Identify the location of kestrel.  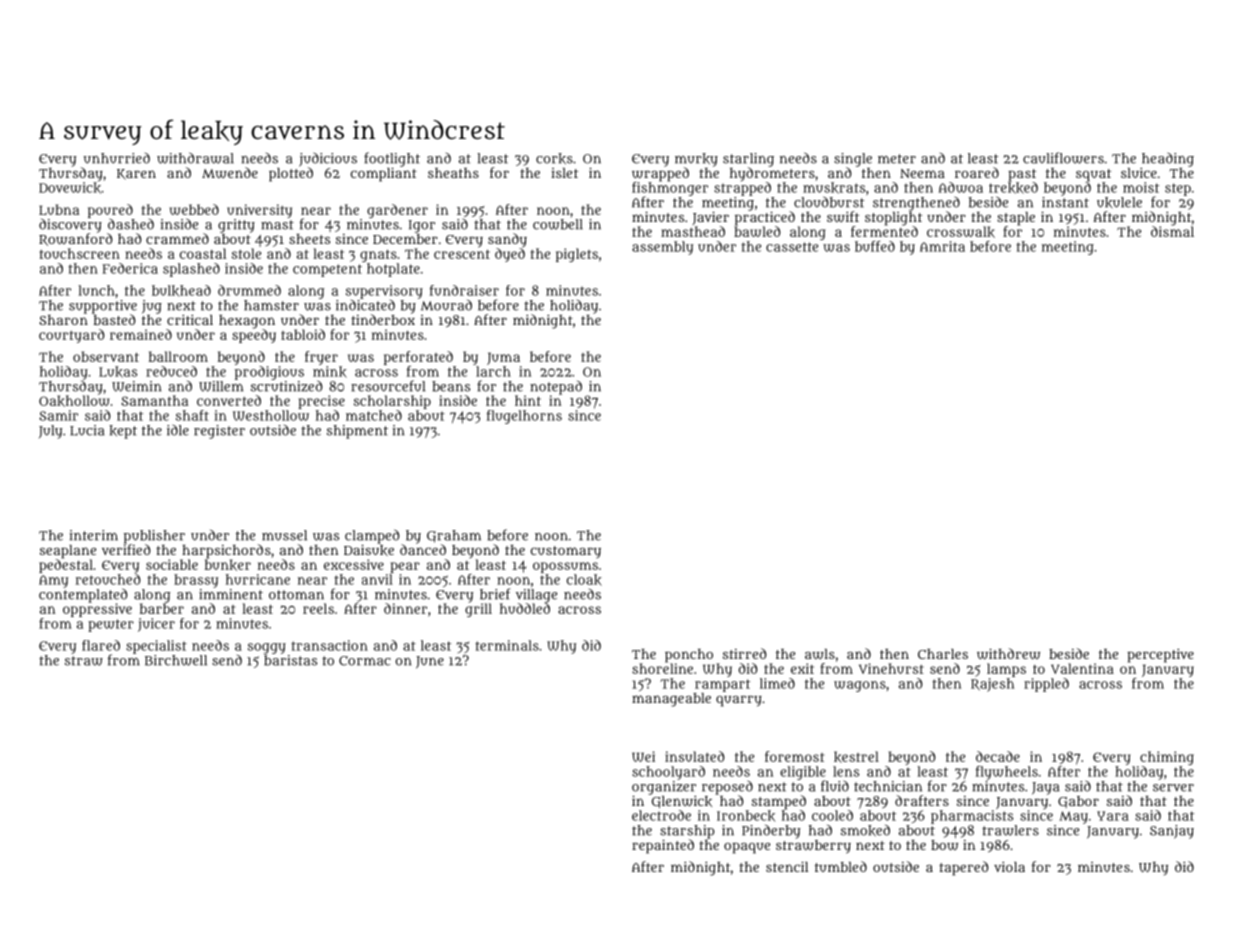
(856, 757).
